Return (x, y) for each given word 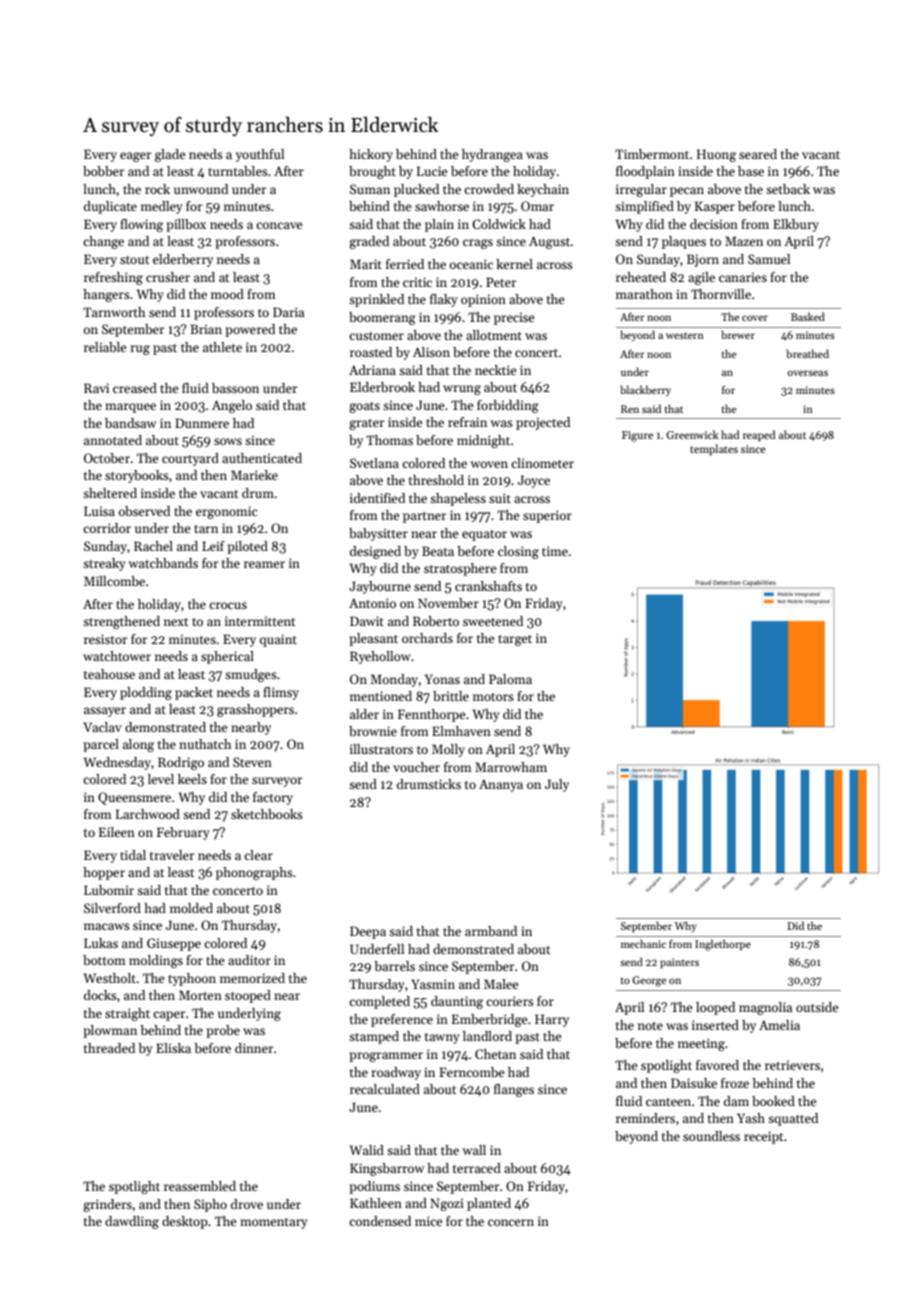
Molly (448, 750)
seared (758, 154)
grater (367, 424)
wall (474, 1150)
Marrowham (511, 767)
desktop (185, 1222)
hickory (371, 155)
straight (127, 1014)
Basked (808, 316)
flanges (514, 1090)
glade (170, 155)
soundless (711, 1136)
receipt (763, 1137)
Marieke (254, 475)
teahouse (109, 674)
